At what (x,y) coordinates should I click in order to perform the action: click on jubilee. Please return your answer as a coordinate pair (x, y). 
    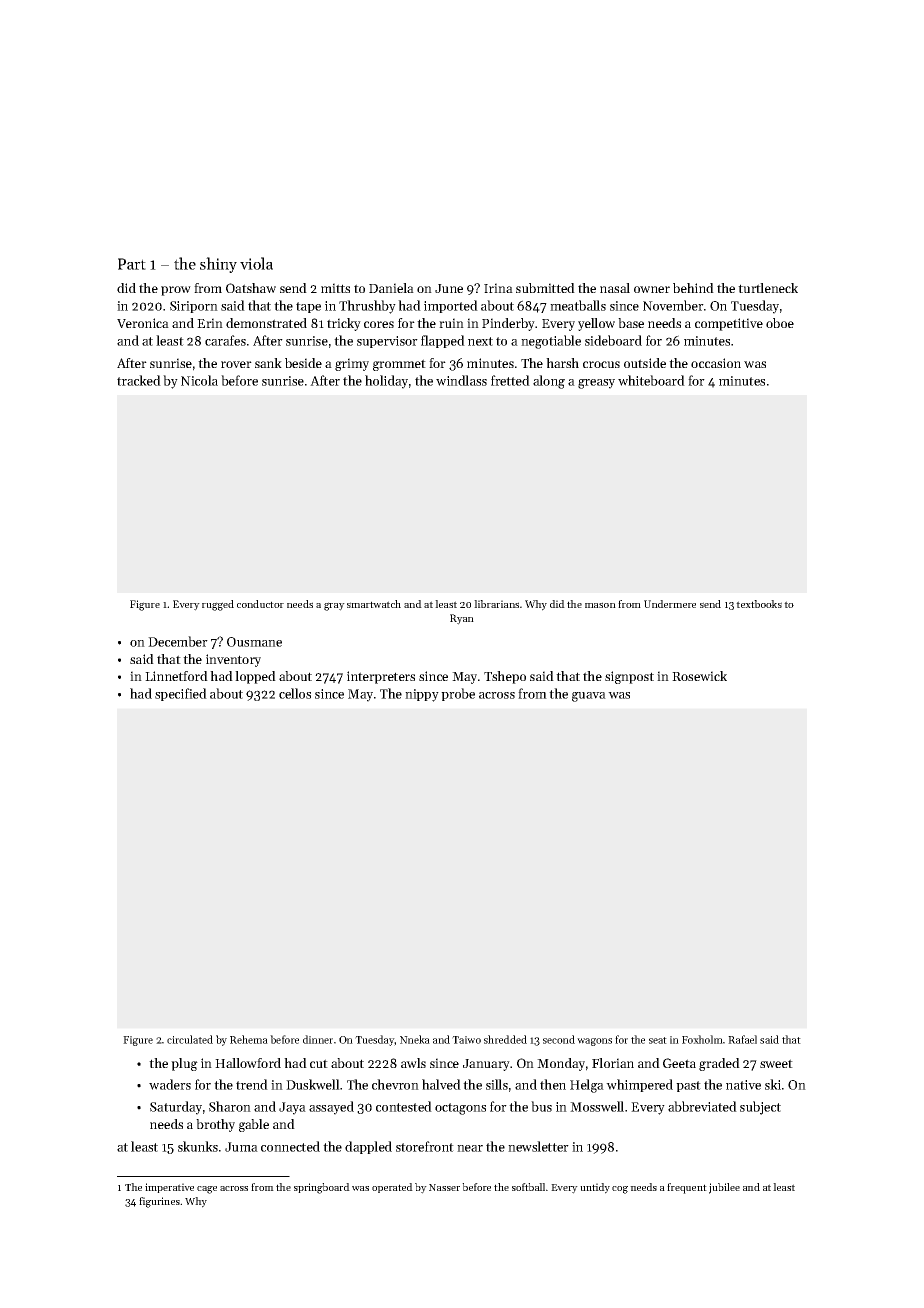
    Looking at the image, I should click on (724, 1188).
